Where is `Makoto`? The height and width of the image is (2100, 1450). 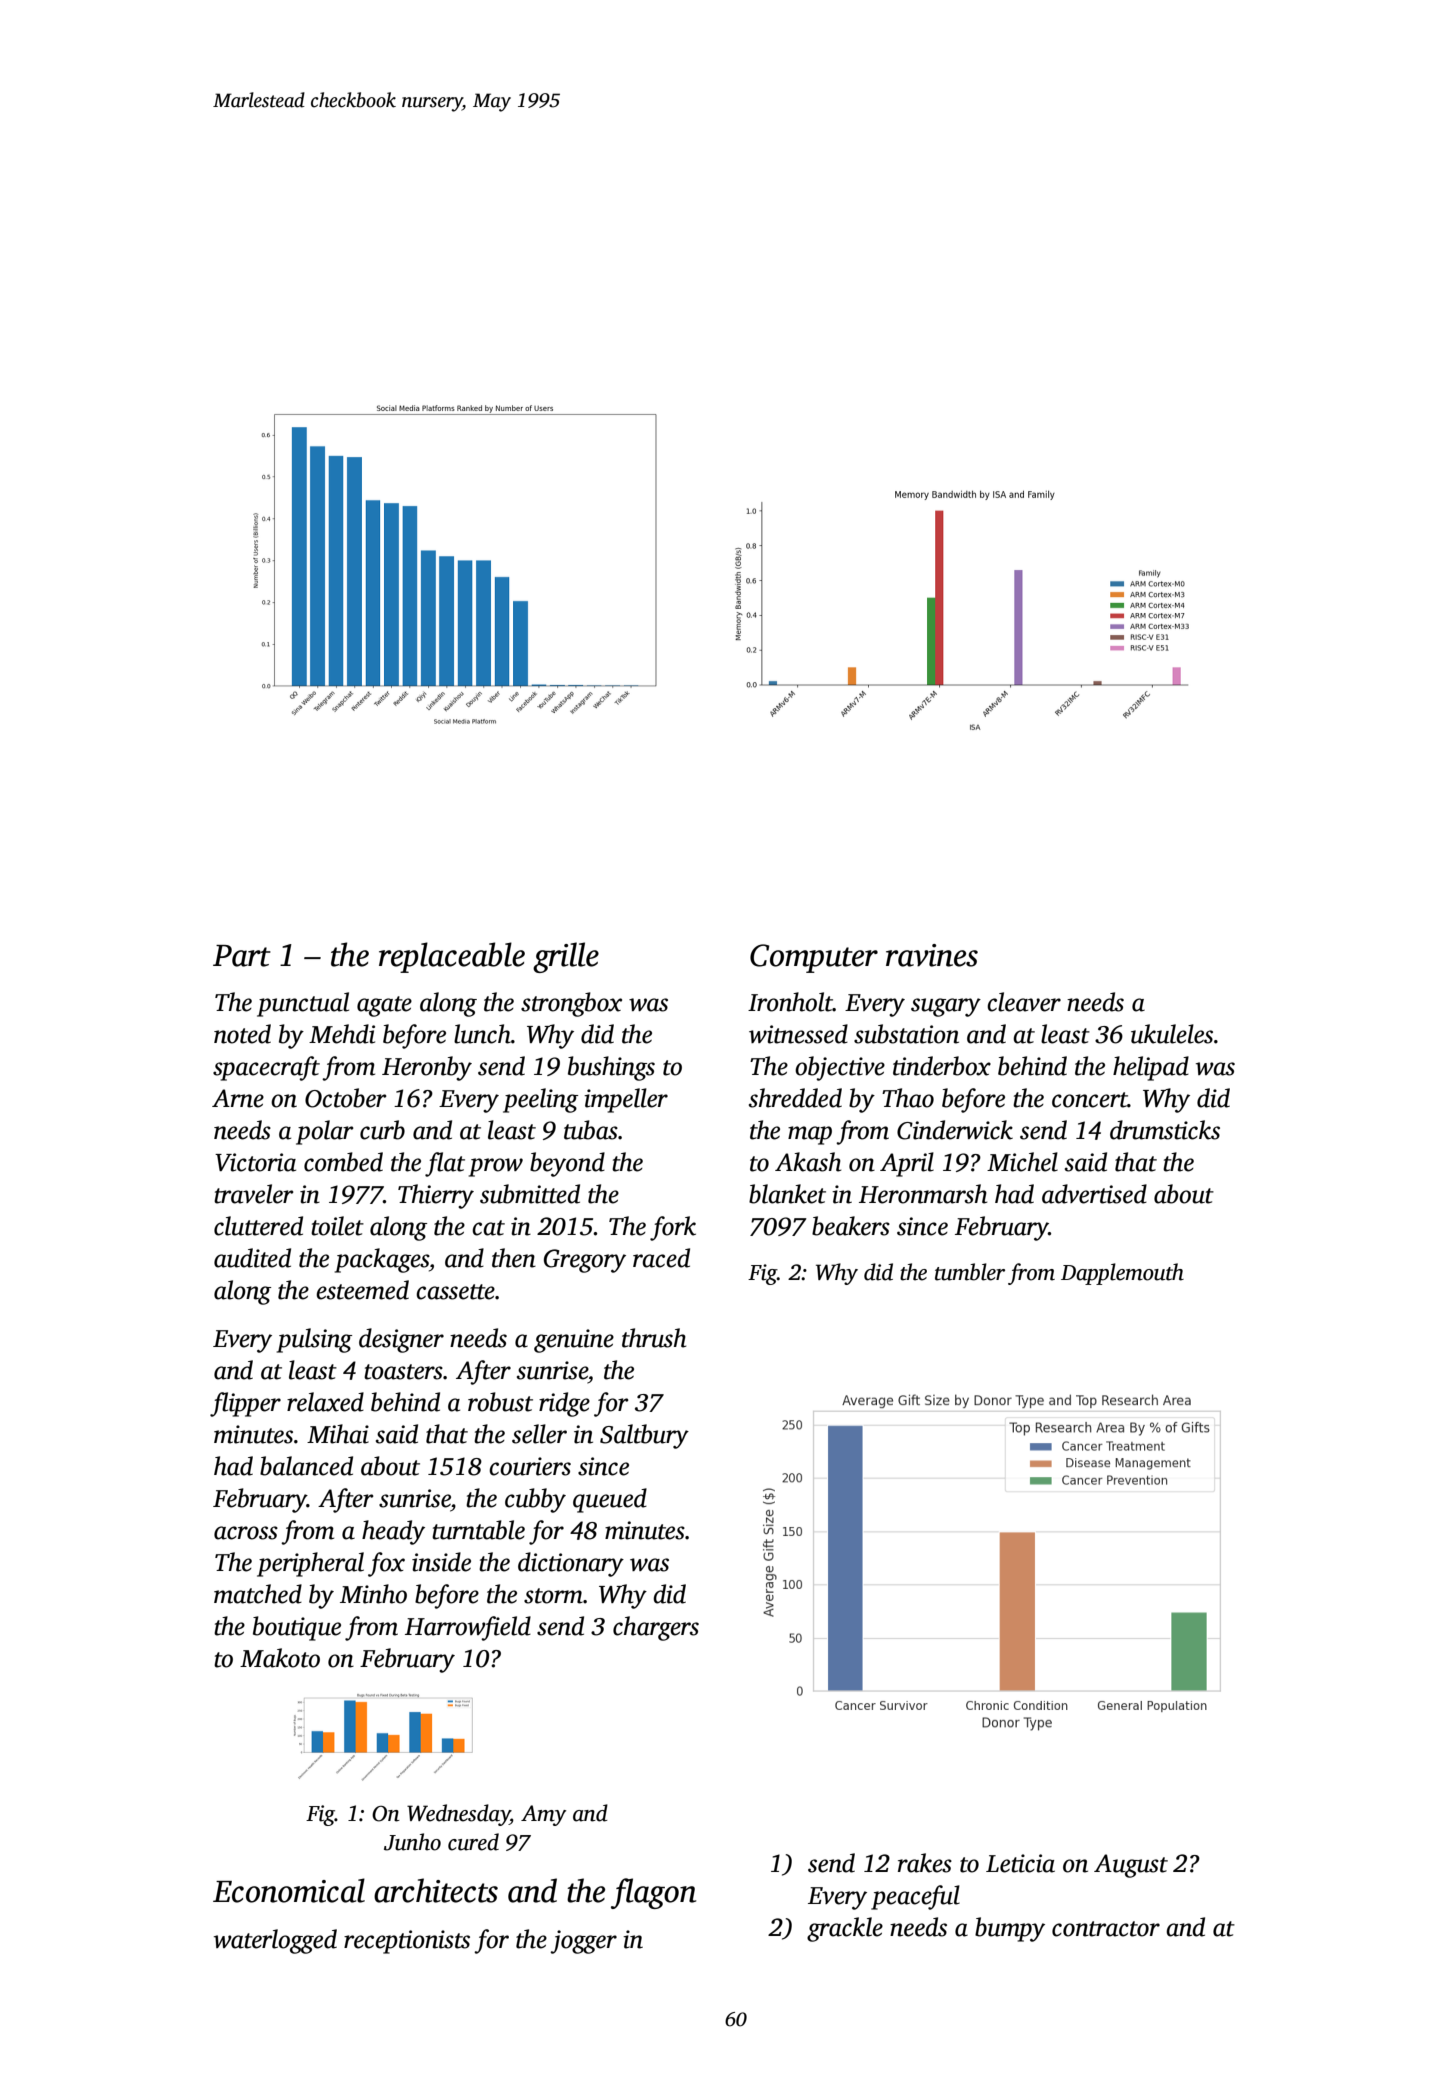
Makoto is located at coordinates (280, 1658).
